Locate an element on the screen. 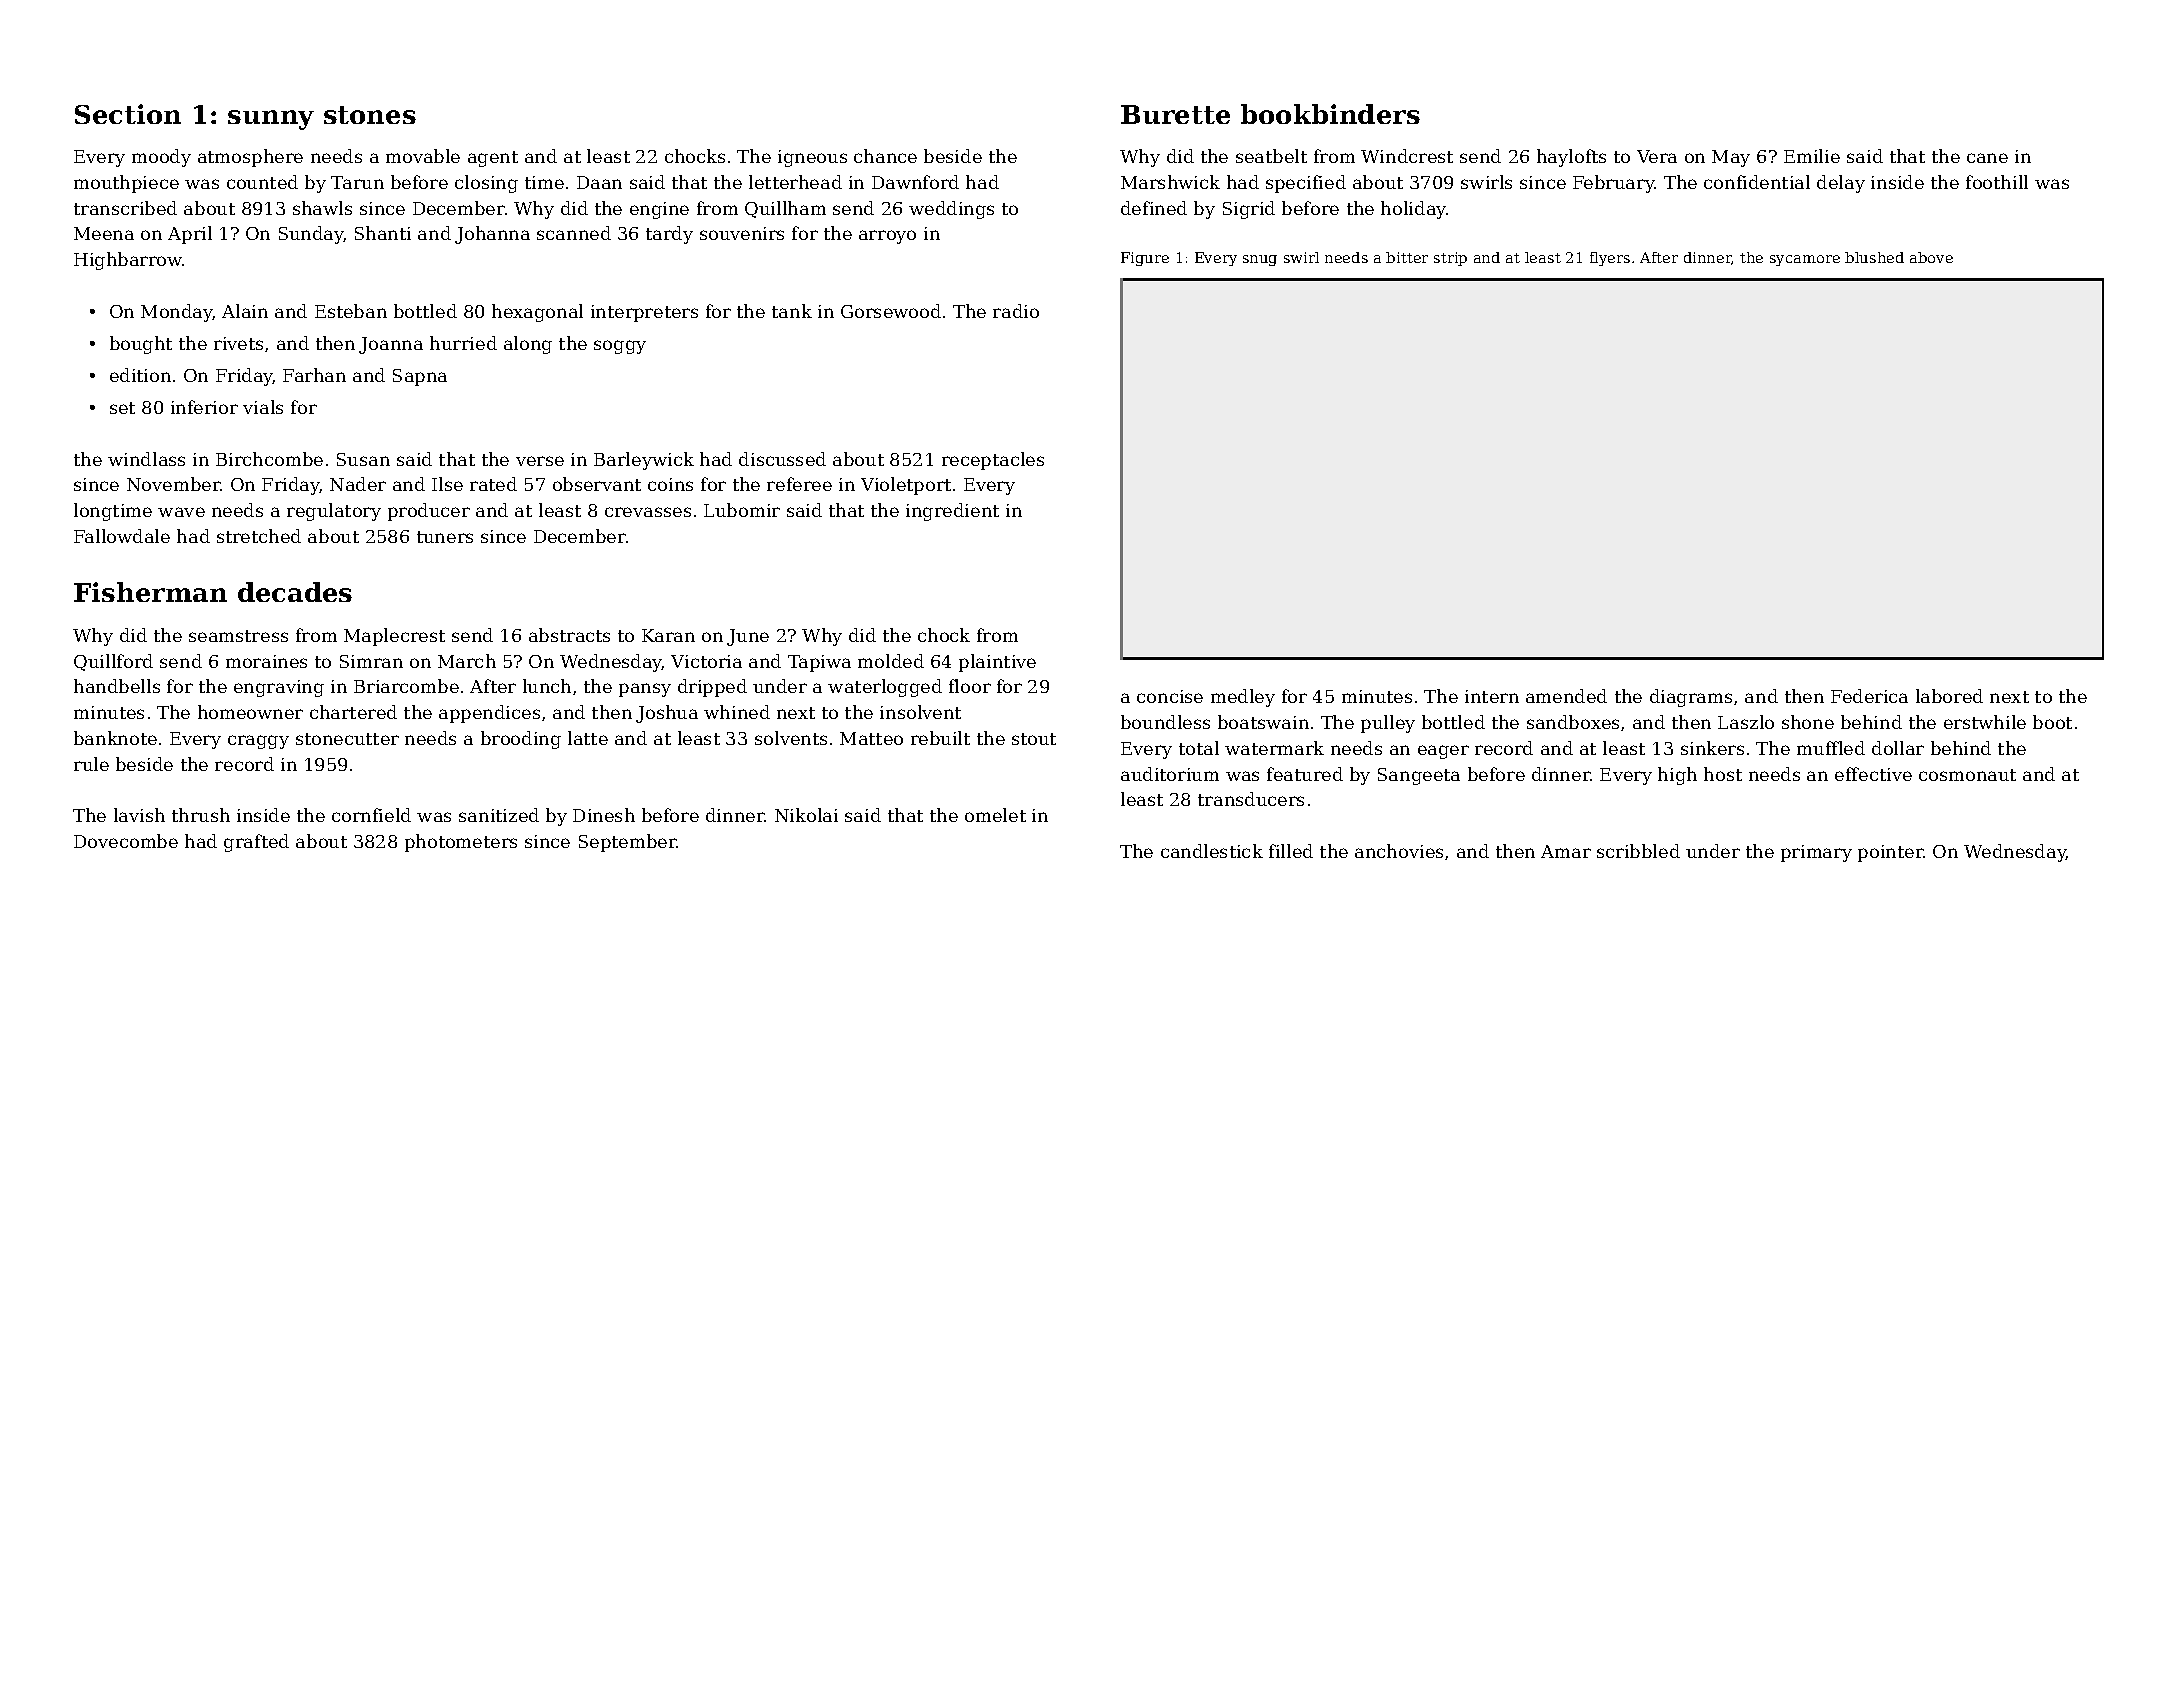  Fisherman is located at coordinates (150, 592).
